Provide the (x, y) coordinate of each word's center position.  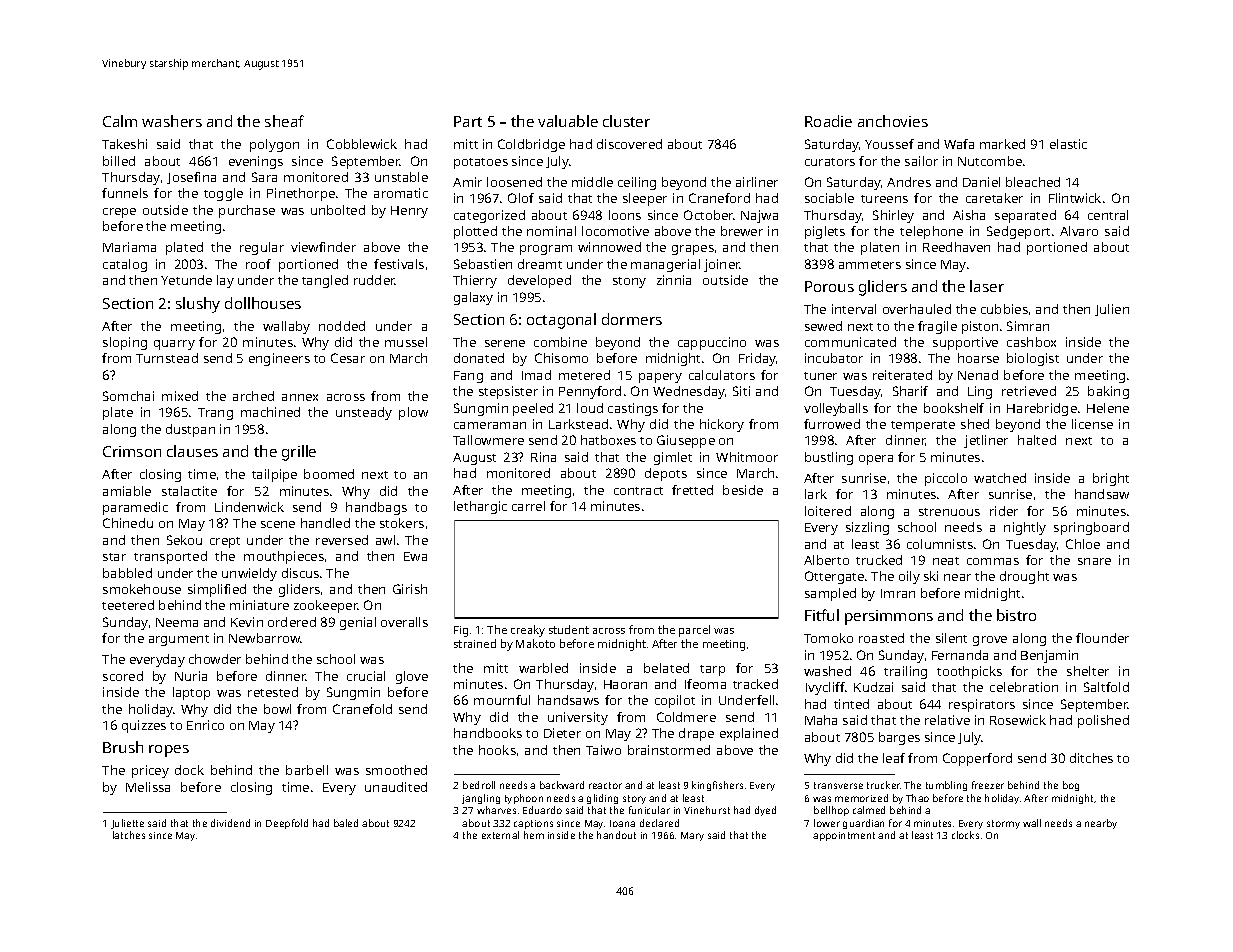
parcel (694, 631)
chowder (215, 659)
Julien (1112, 310)
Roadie (828, 121)
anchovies (893, 121)
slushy (198, 305)
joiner (722, 265)
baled (346, 823)
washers (172, 121)
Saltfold (1106, 687)
